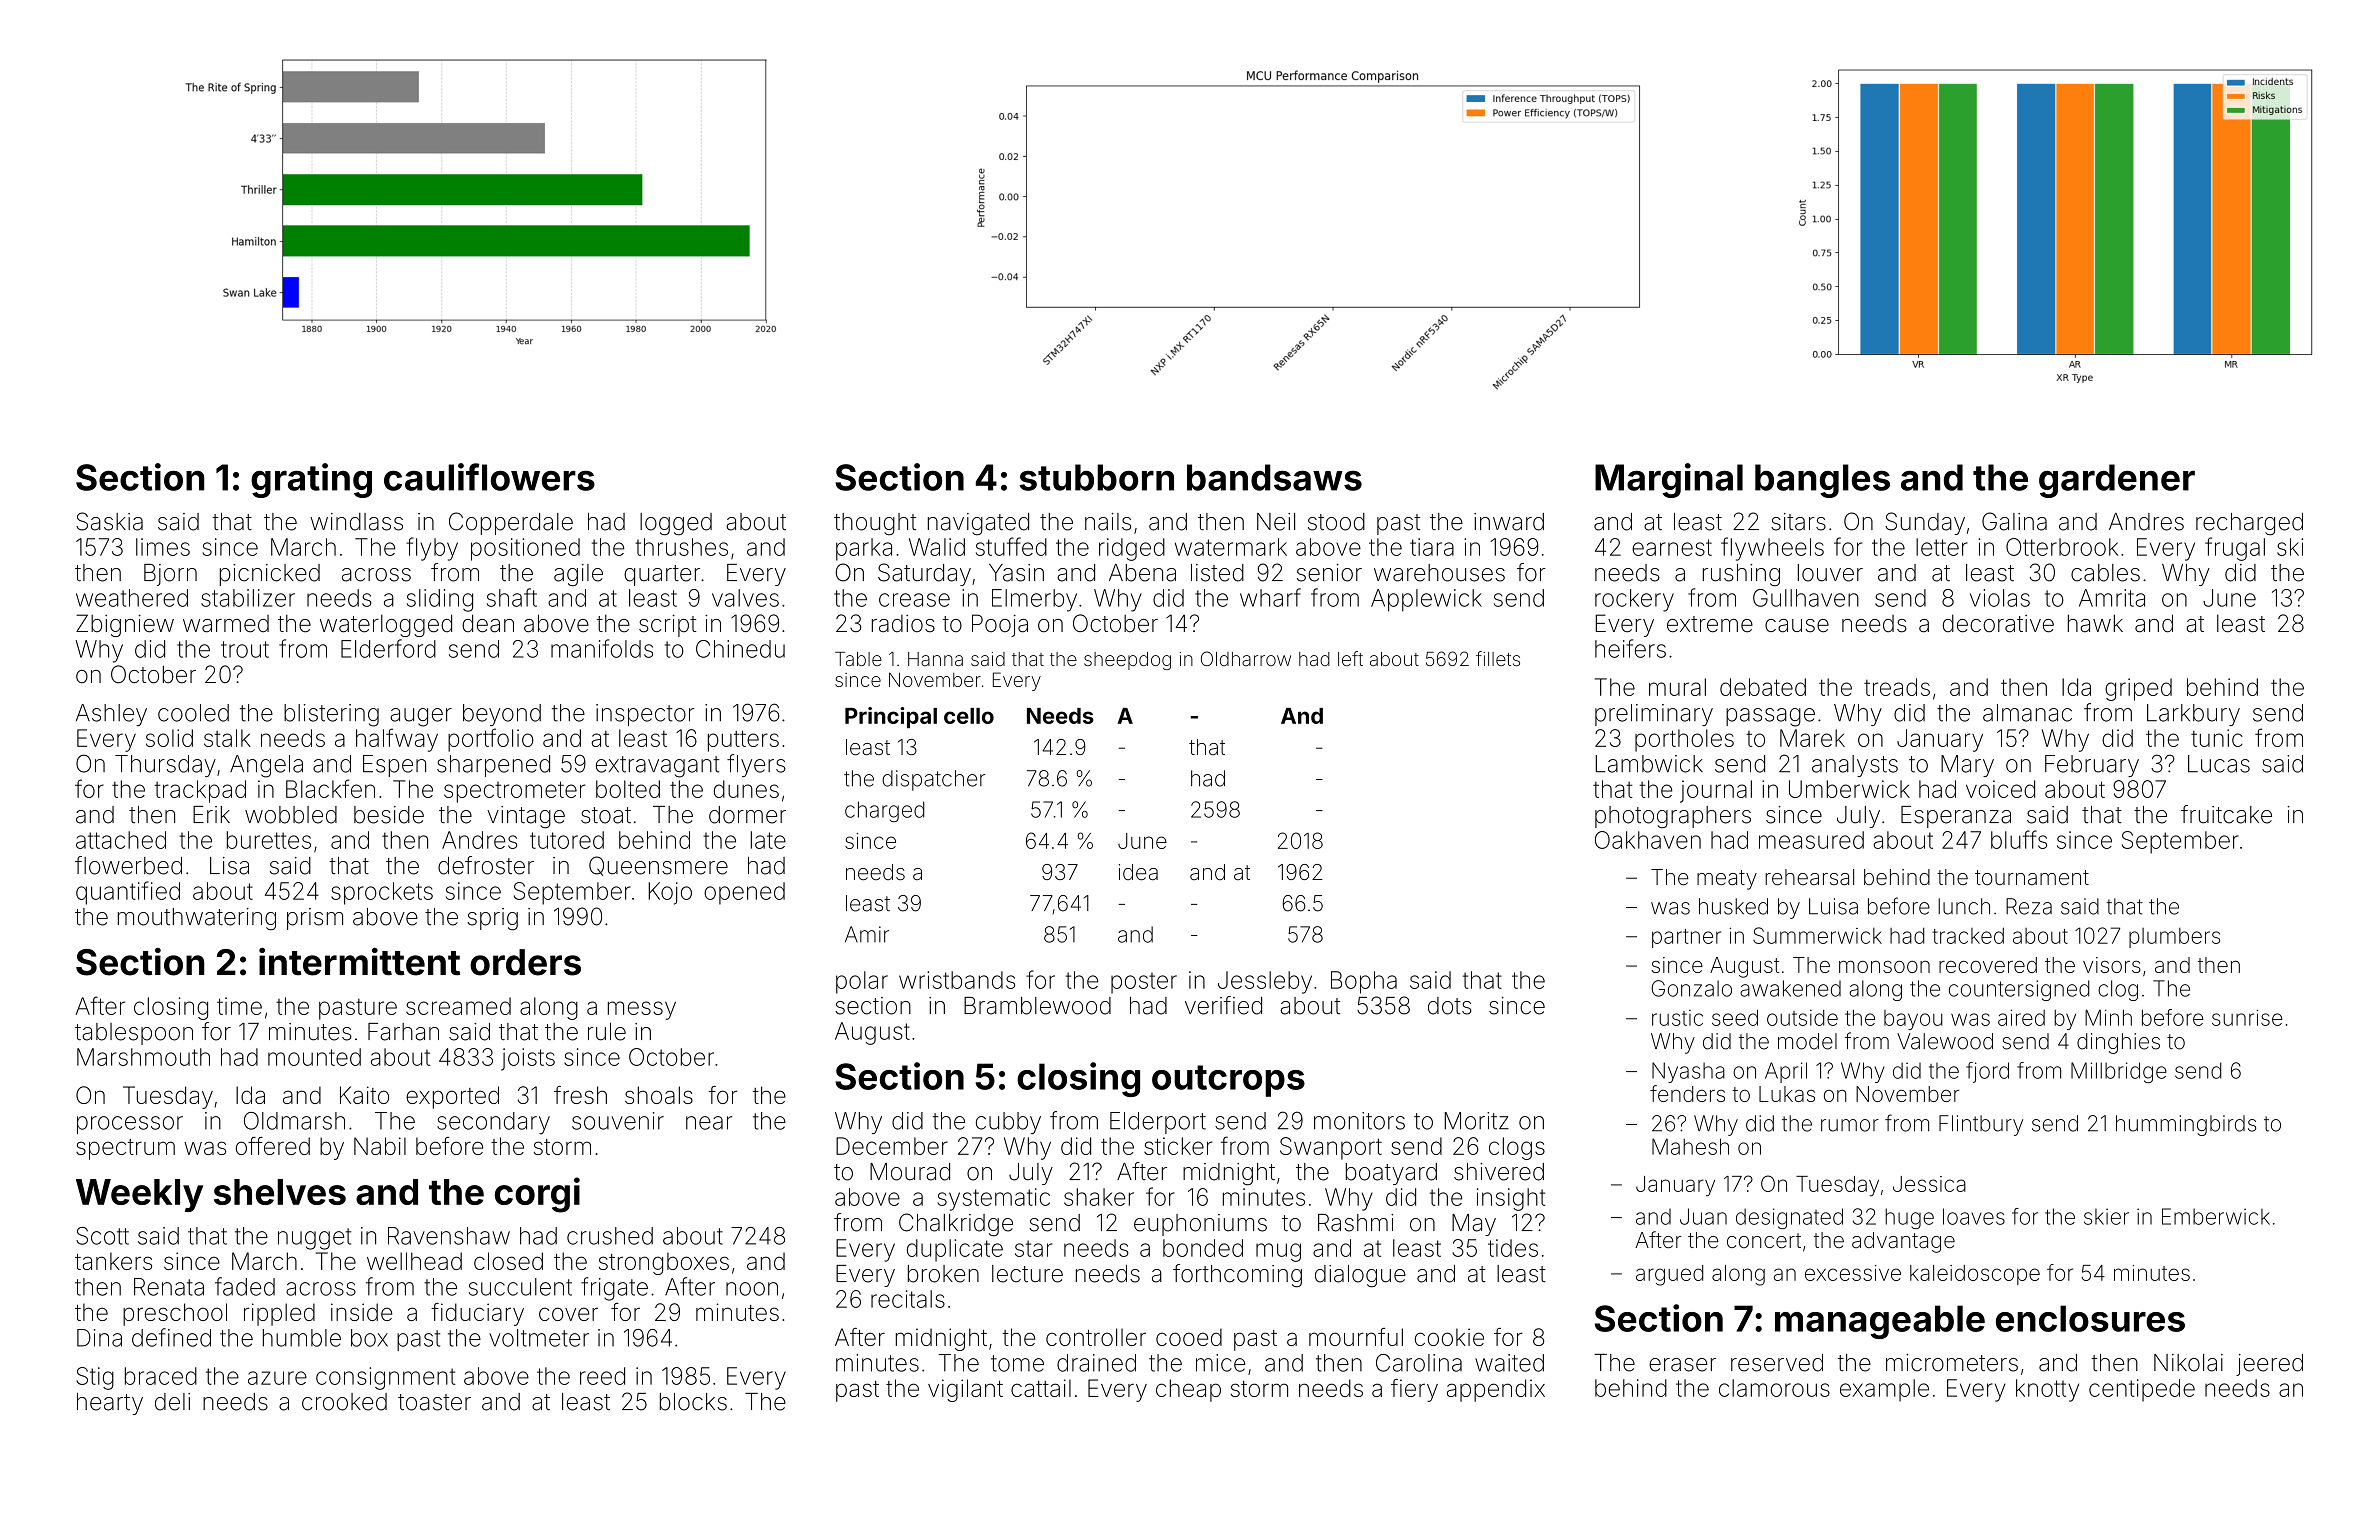 The image size is (2380, 1540). Describe the element at coordinates (2186, 1125) in the image. I see `hummingbirds` at that location.
